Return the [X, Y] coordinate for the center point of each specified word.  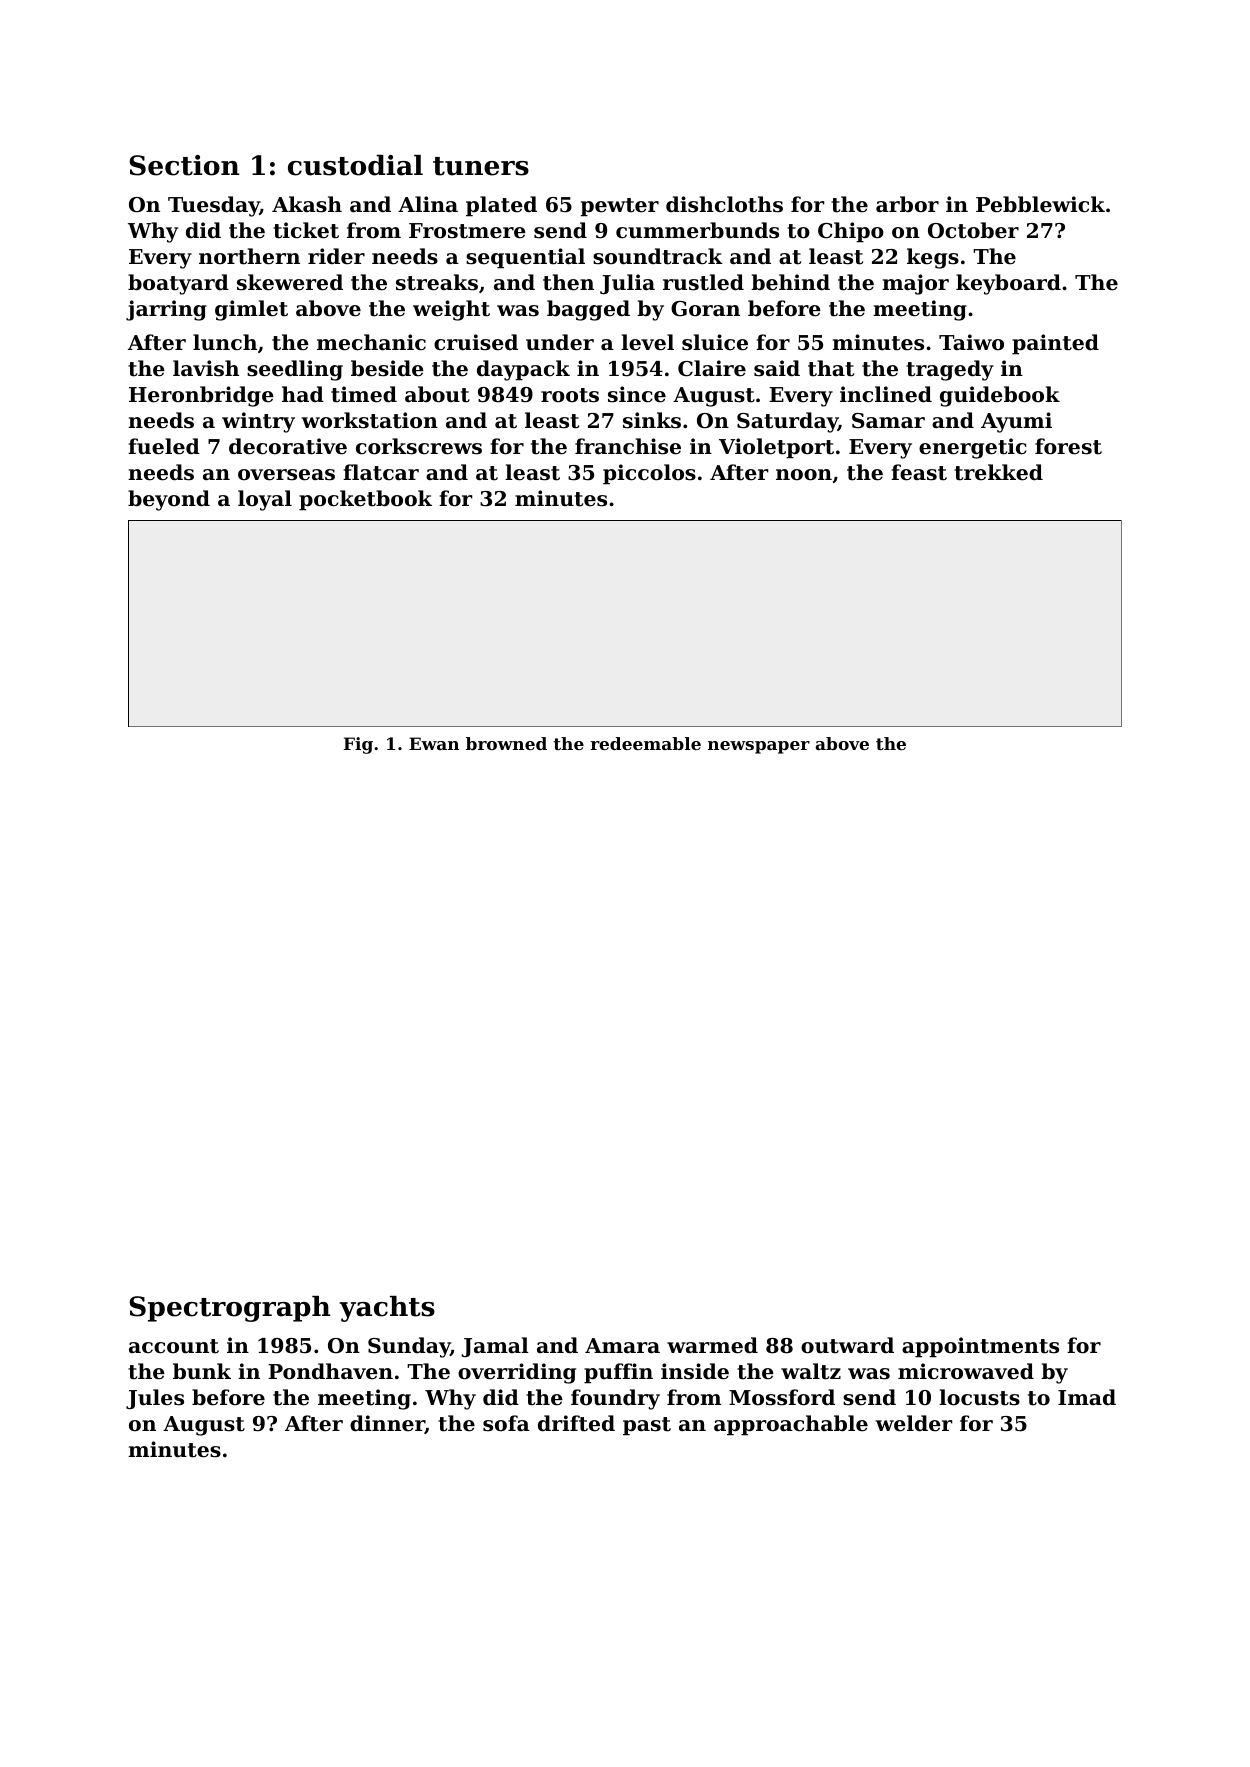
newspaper [759, 747]
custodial [355, 165]
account [174, 1346]
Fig [358, 745]
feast [919, 472]
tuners [481, 166]
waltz [811, 1371]
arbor [907, 204]
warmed [712, 1345]
